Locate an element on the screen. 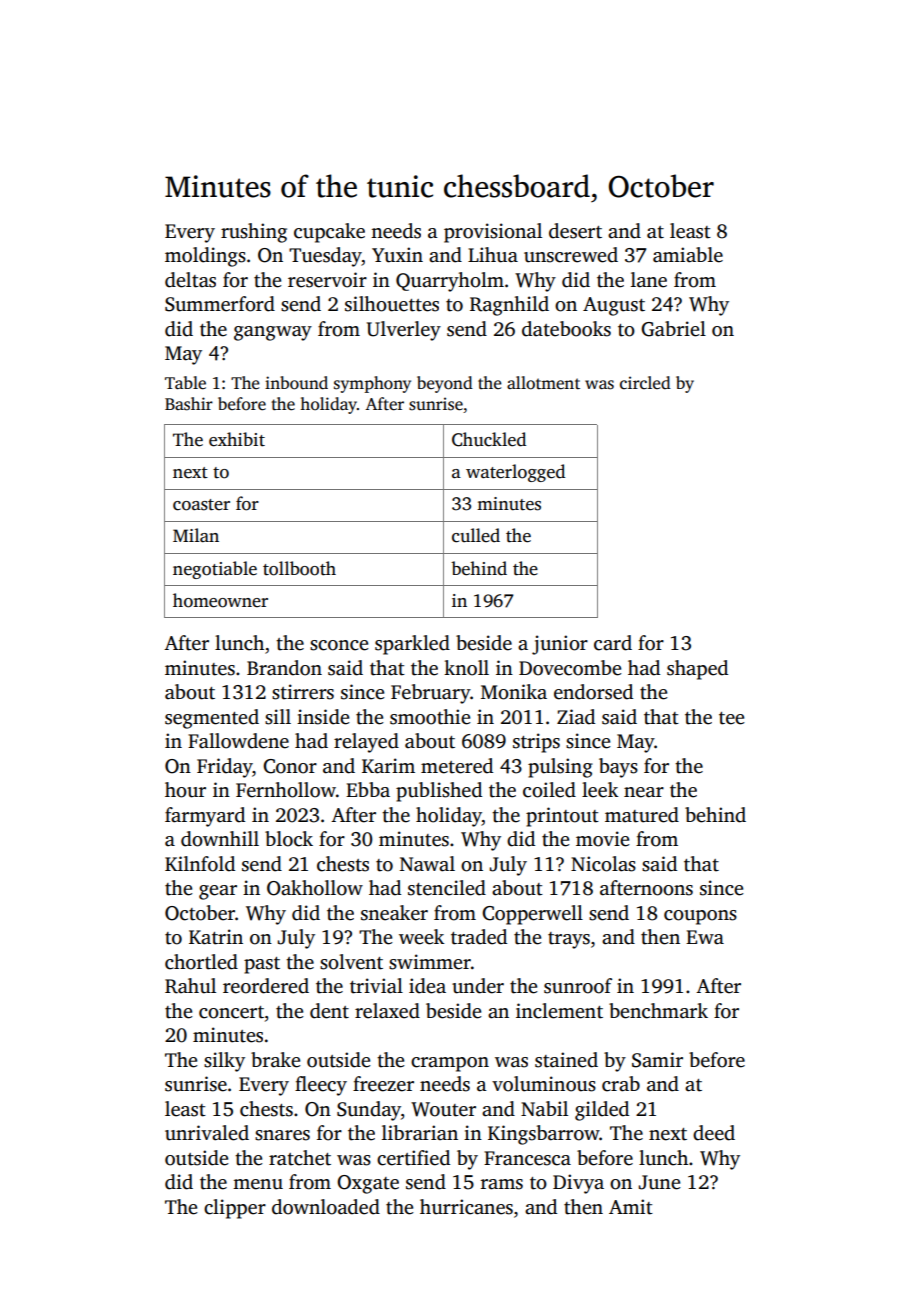  moldings is located at coordinates (205, 257).
